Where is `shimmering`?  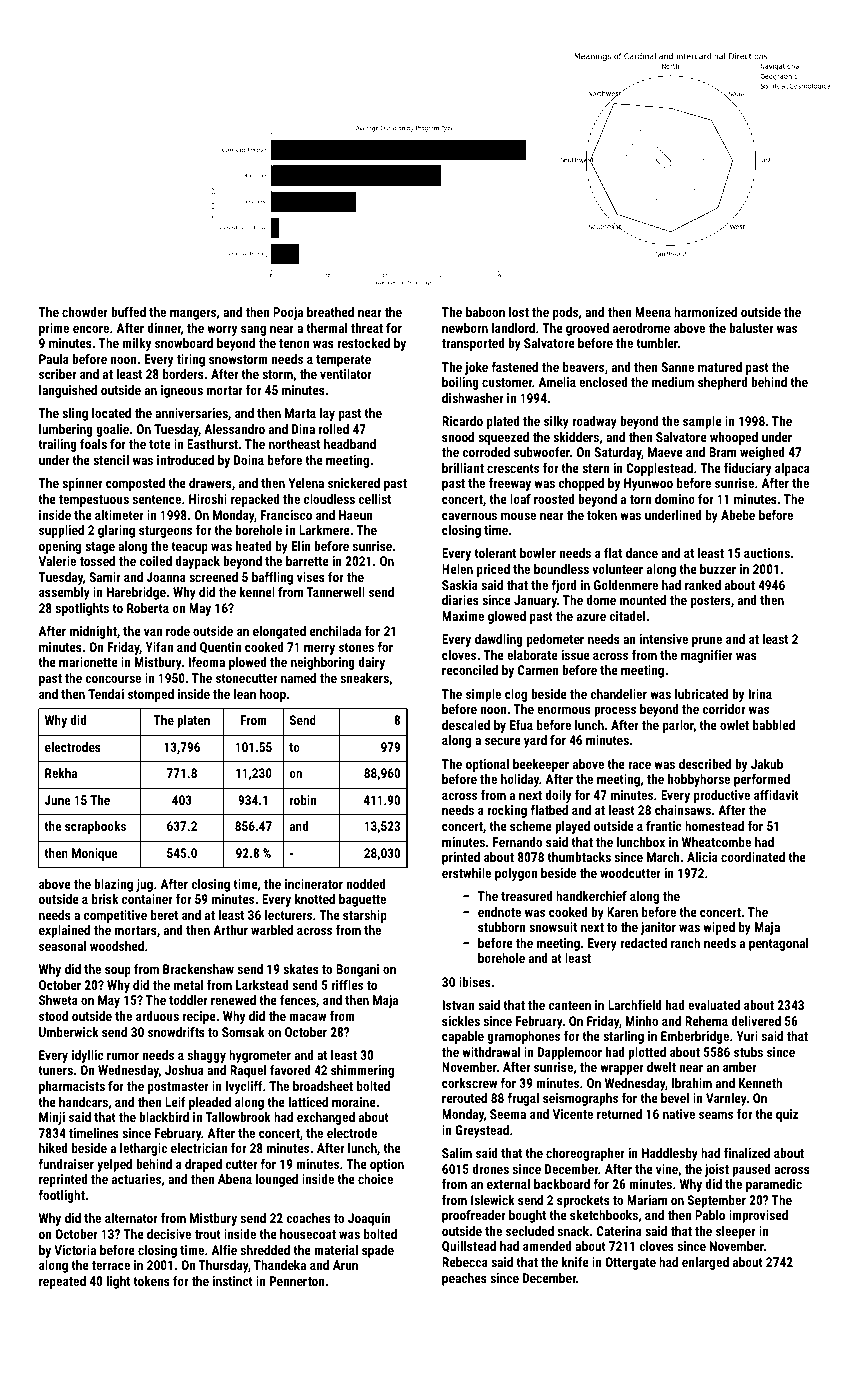 shimmering is located at coordinates (362, 1071).
